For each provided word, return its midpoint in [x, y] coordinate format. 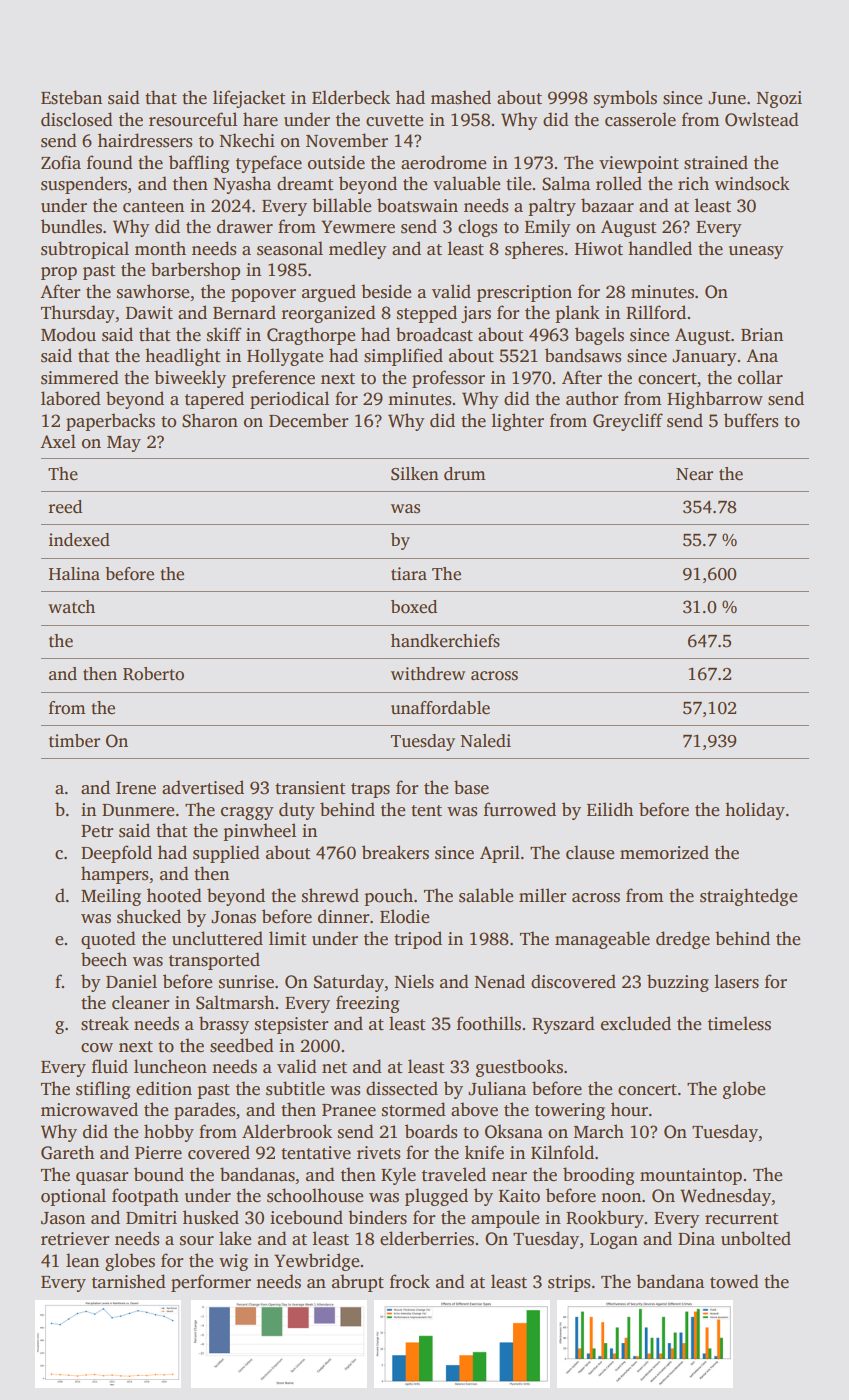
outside [336, 162]
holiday [755, 811]
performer [211, 1283]
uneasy [756, 252]
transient [310, 788]
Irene [136, 788]
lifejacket [249, 99]
